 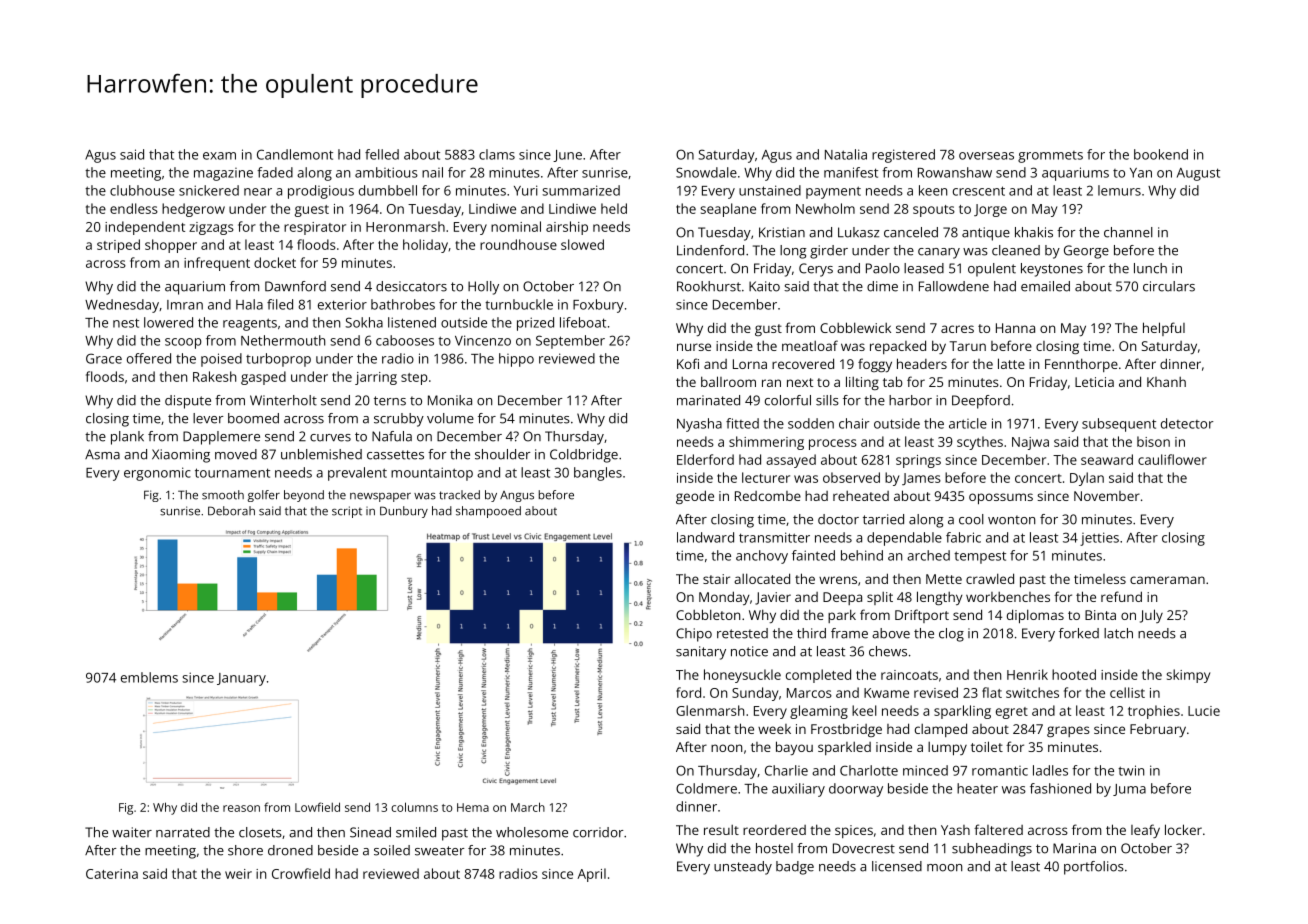 What do you see at coordinates (301, 873) in the image?
I see `Crowfield` at bounding box center [301, 873].
